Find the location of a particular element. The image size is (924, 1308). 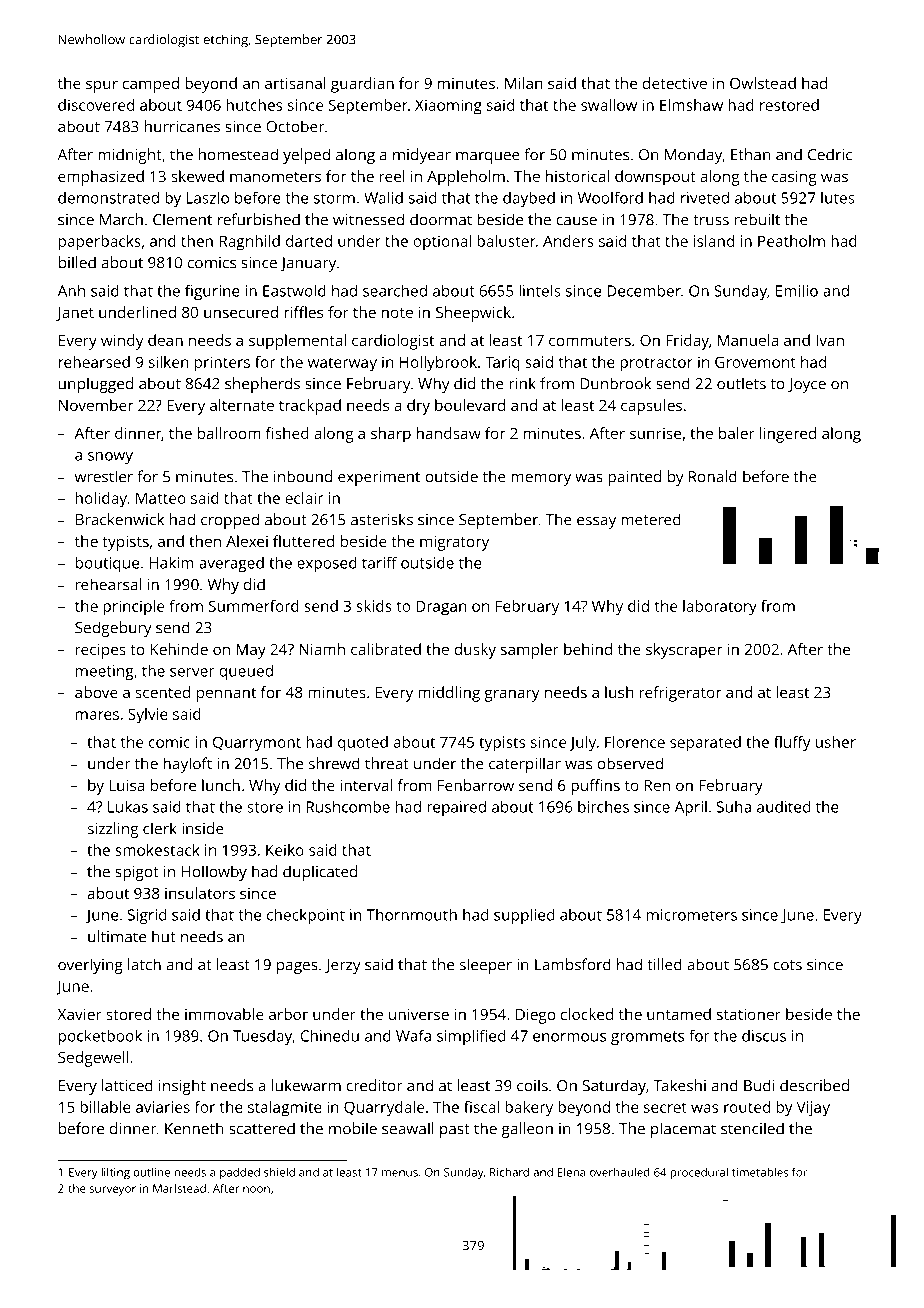

migratory is located at coordinates (454, 543).
